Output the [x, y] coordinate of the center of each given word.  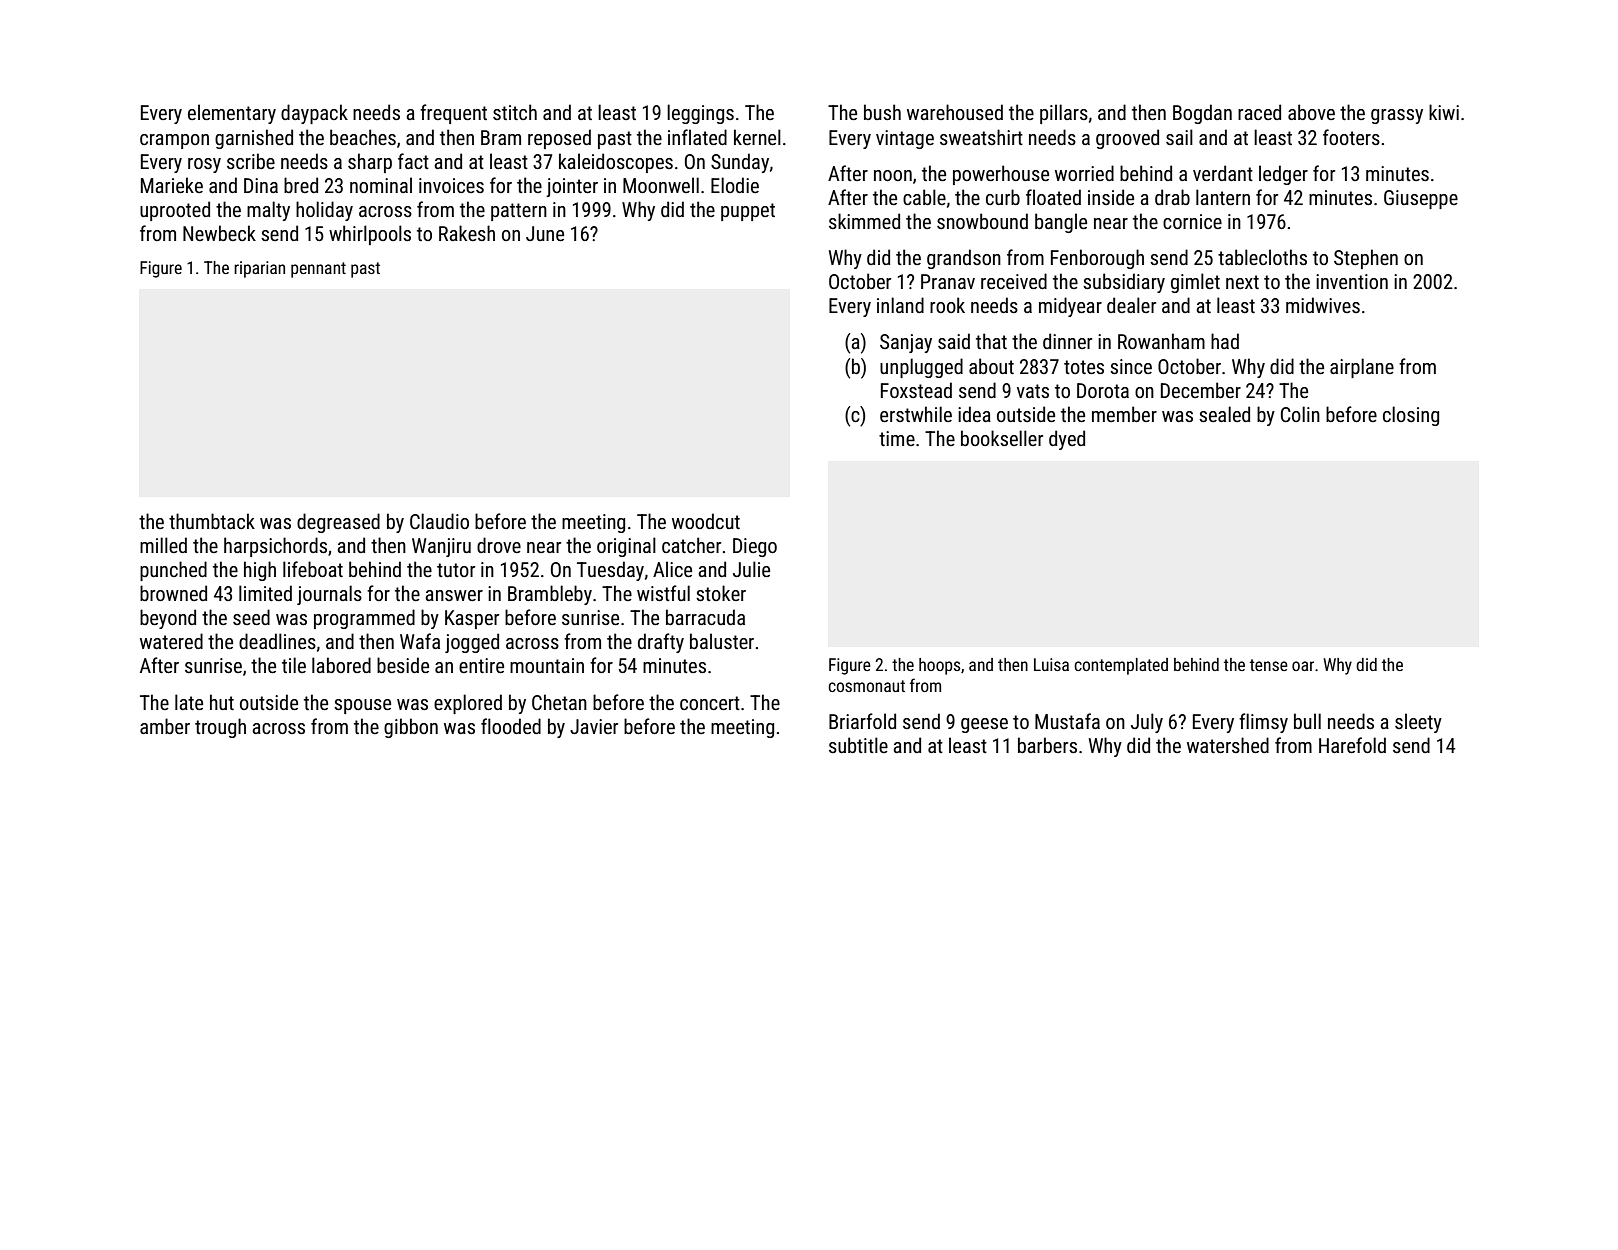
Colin [1300, 414]
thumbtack [212, 521]
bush [882, 112]
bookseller [1002, 438]
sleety [1418, 723]
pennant [318, 270]
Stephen [1366, 259]
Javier [594, 726]
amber [165, 726]
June [545, 233]
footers [1351, 137]
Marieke [172, 185]
